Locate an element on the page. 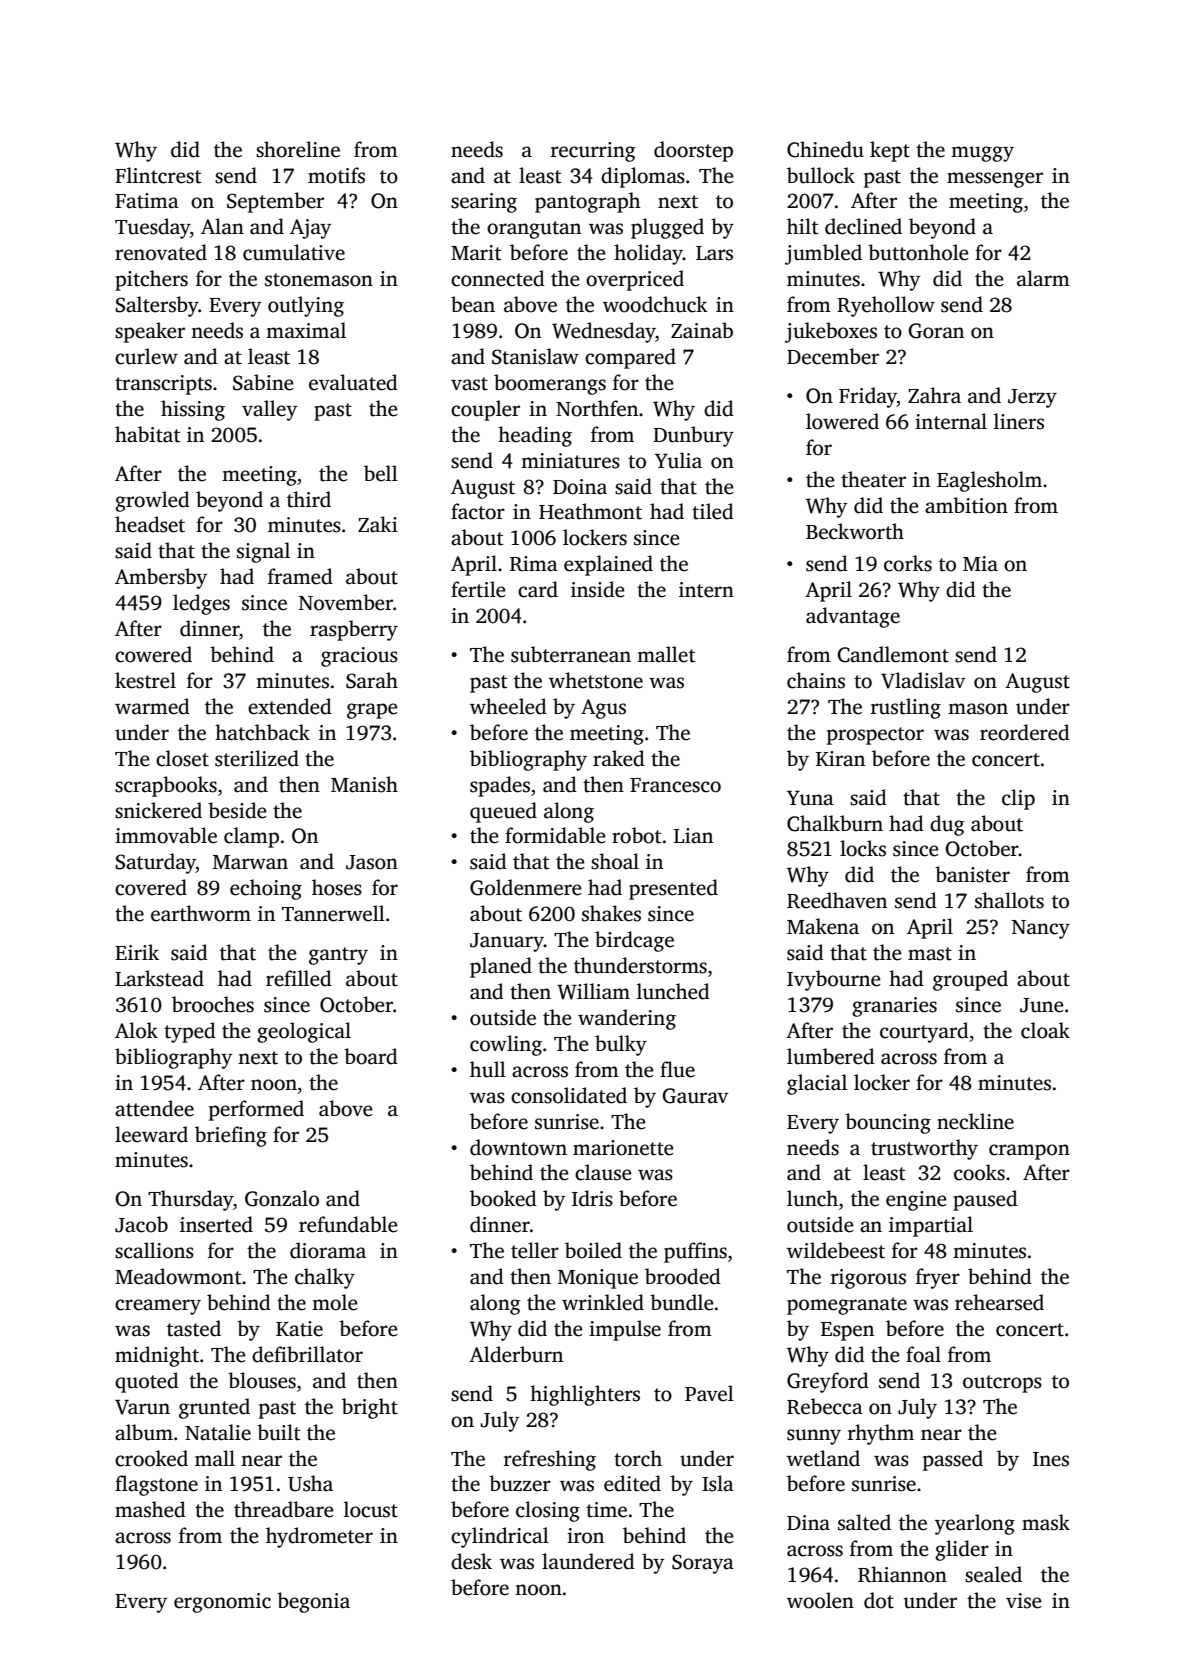  doorstep is located at coordinates (693, 151).
